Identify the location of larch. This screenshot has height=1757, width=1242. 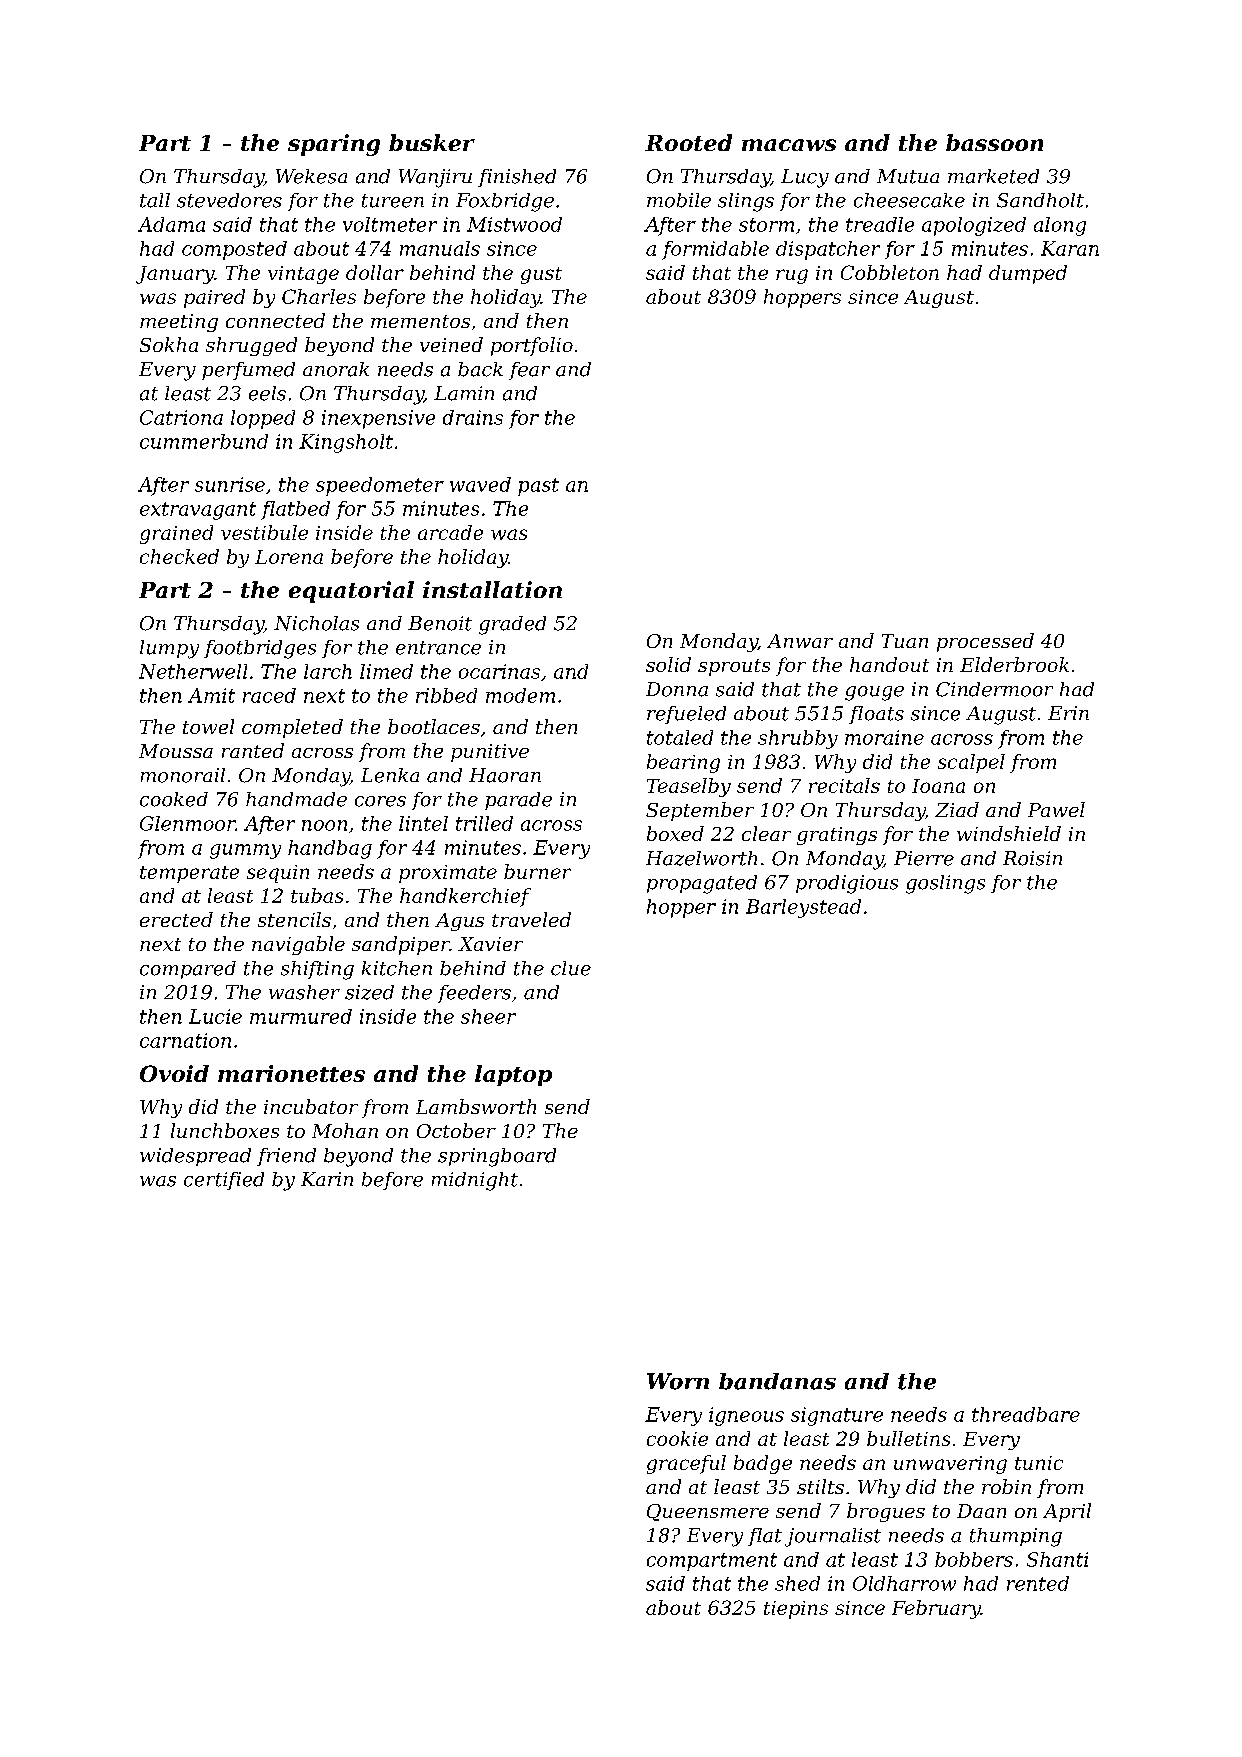
(328, 671).
